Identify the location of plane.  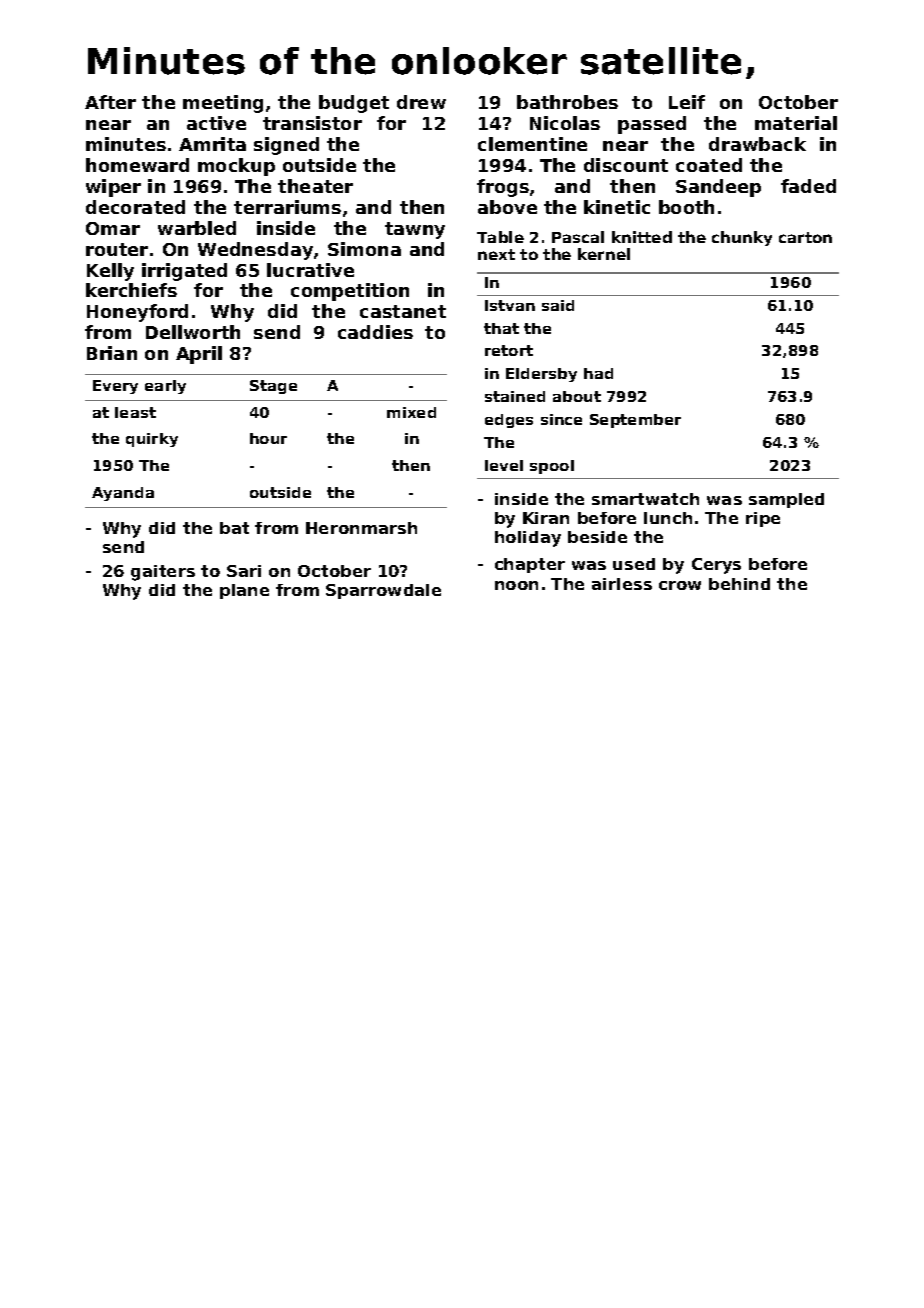
(244, 591).
